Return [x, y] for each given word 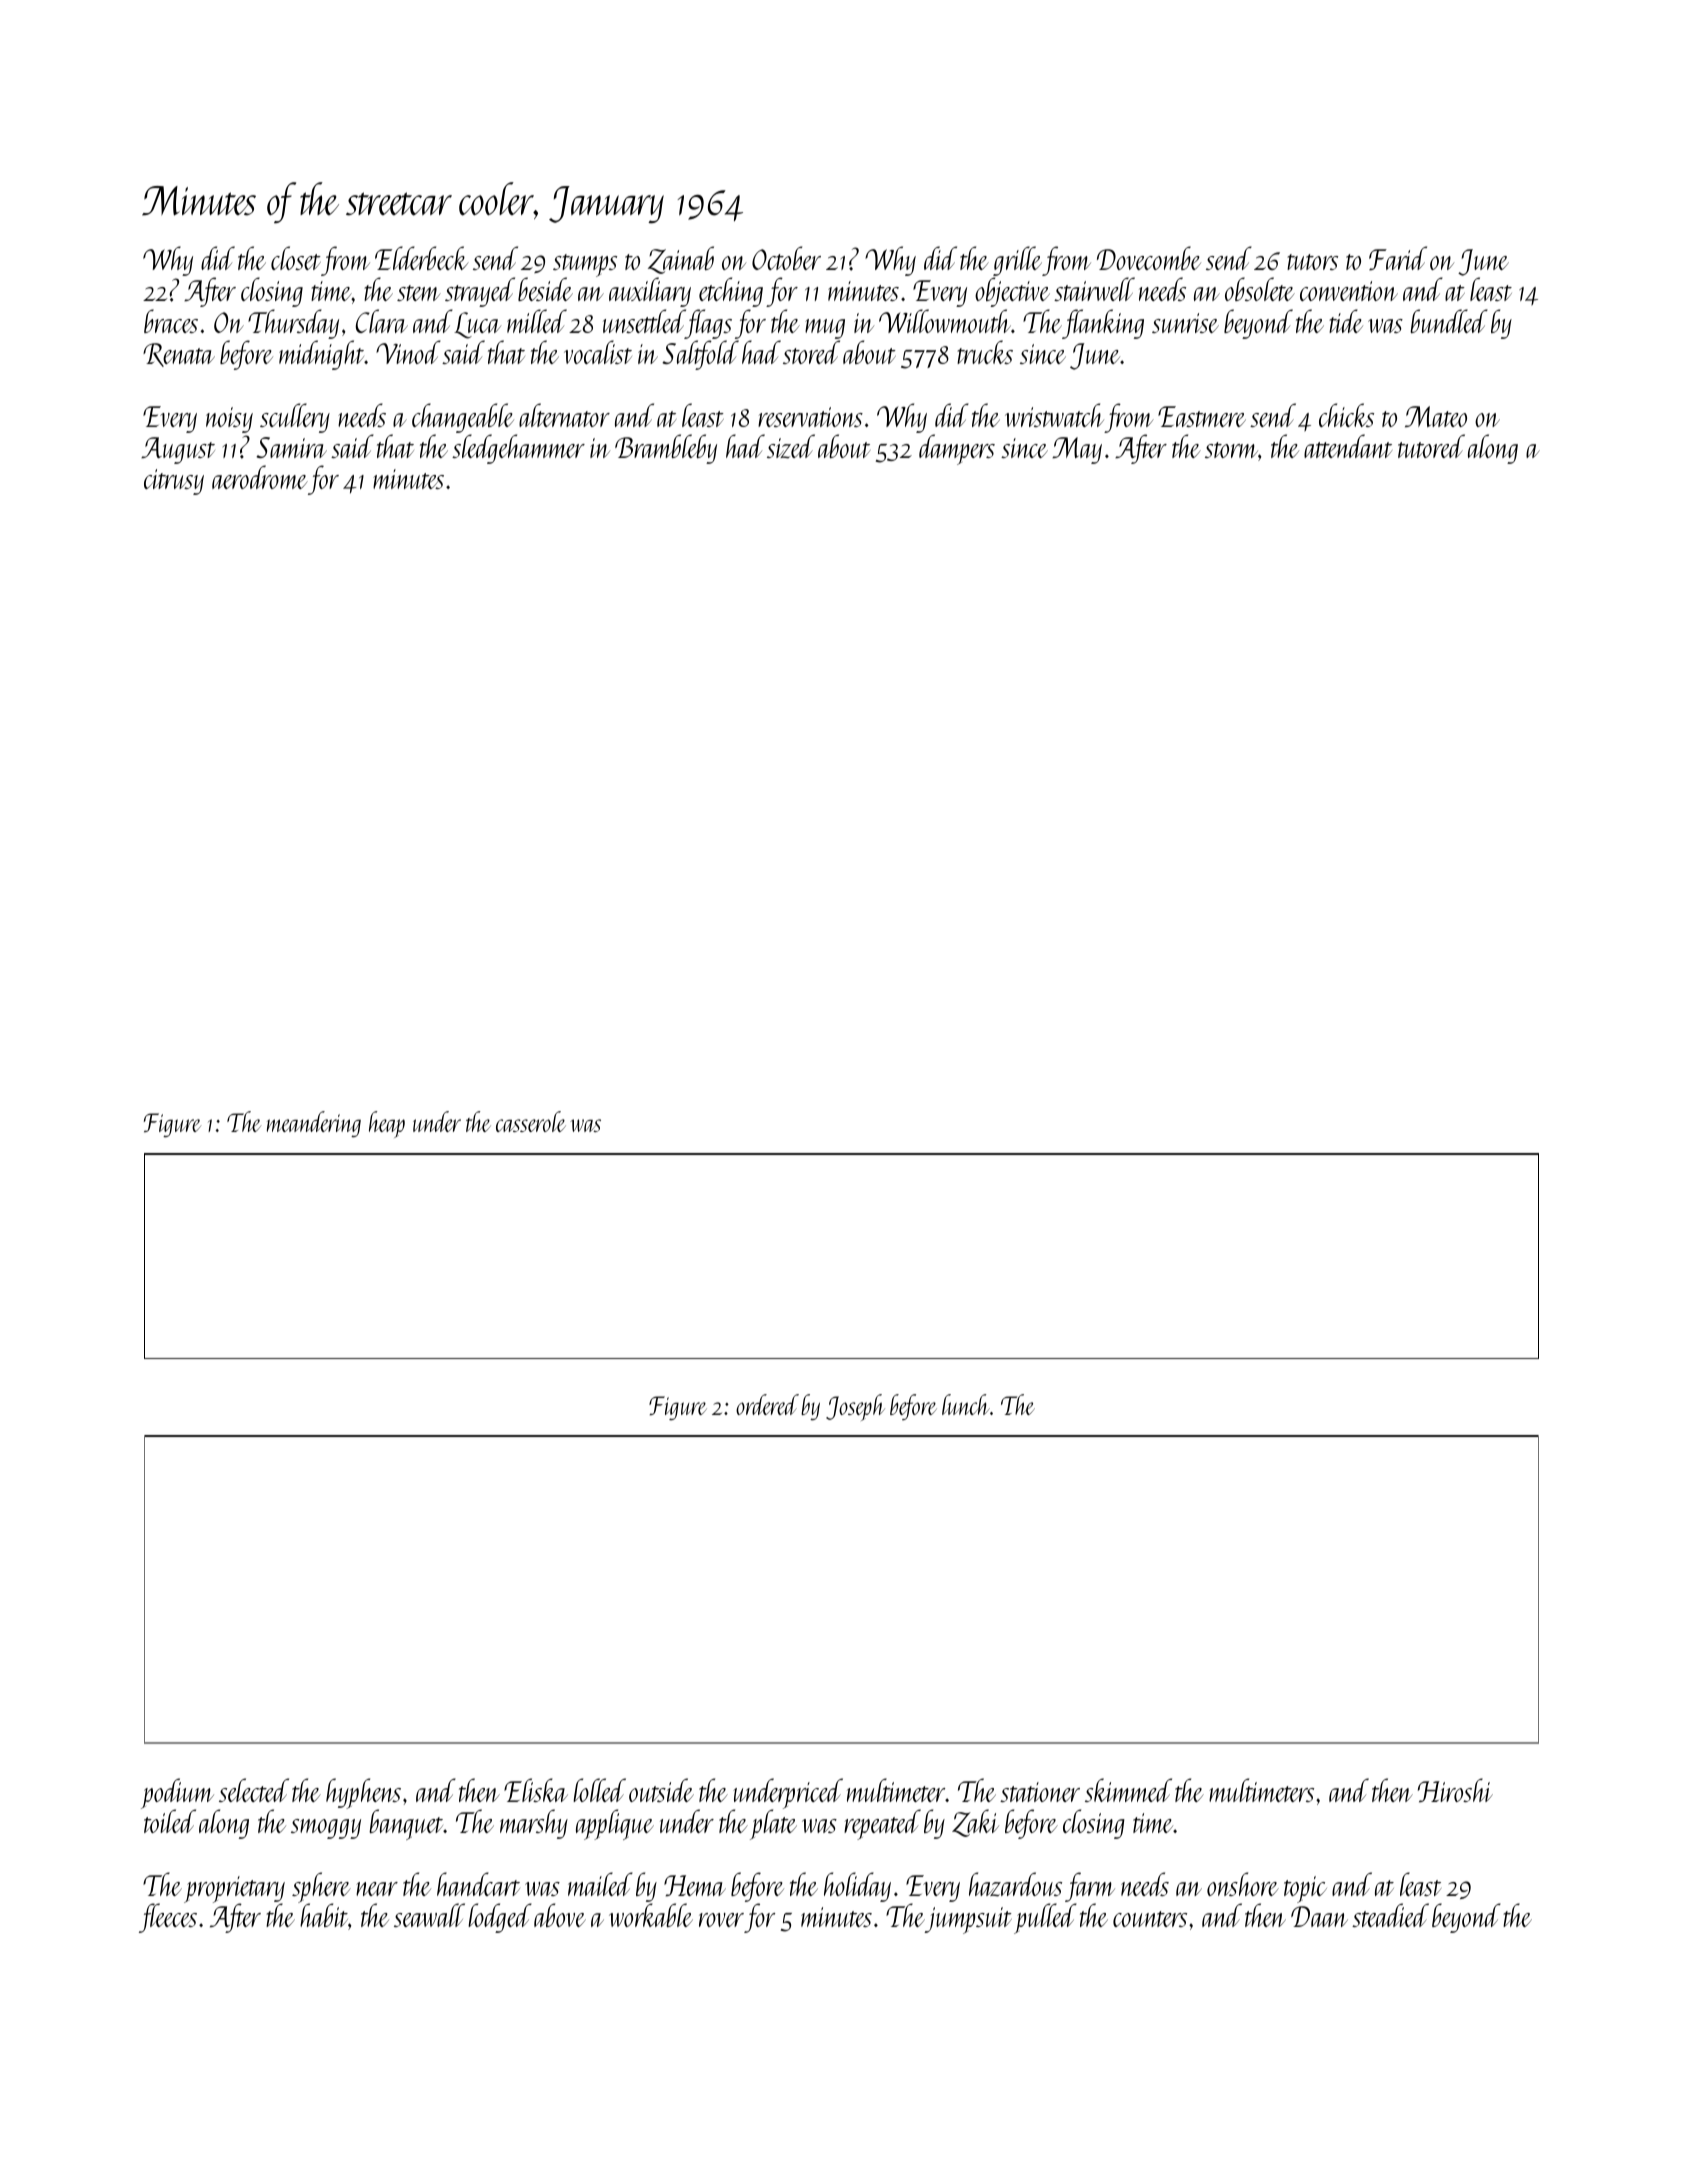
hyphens [363, 1794]
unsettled [644, 321]
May [1077, 450]
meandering [314, 1124]
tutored [1431, 446]
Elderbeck [422, 258]
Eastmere [1202, 416]
